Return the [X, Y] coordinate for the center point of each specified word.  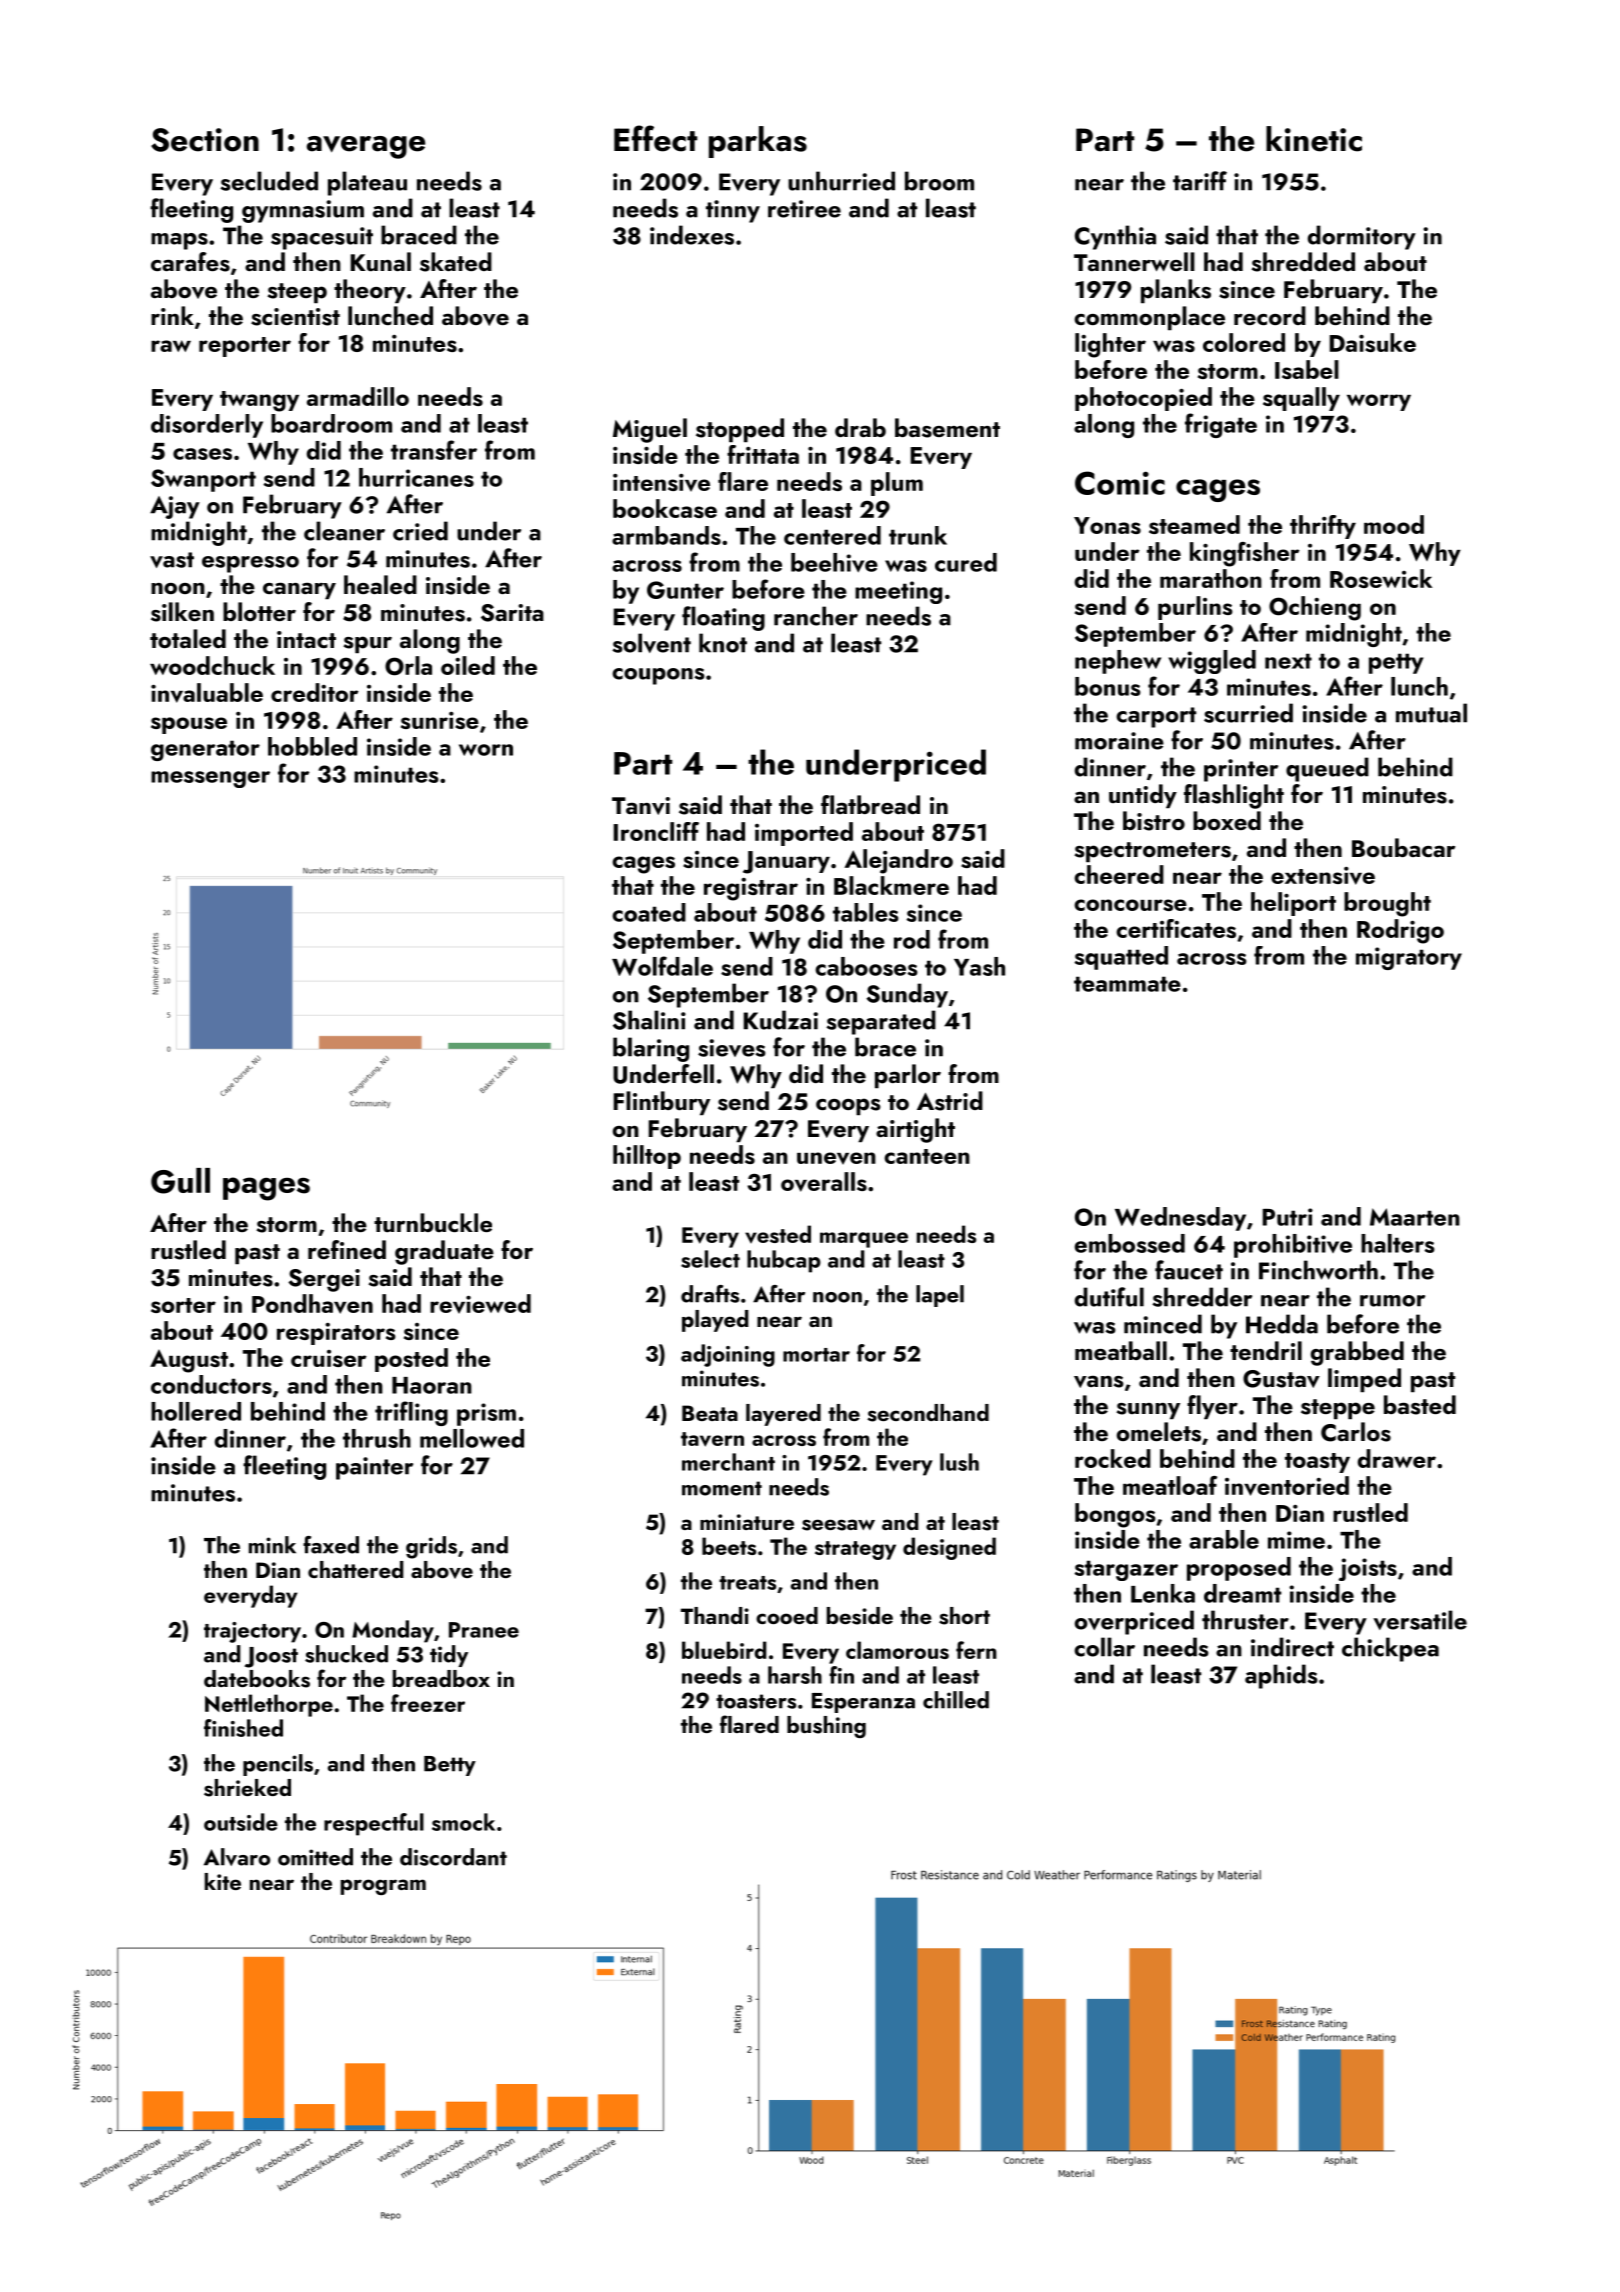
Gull [180, 1181]
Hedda [1282, 1324]
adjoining [728, 1355]
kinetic [1314, 139]
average [366, 147]
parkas [758, 142]
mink [272, 1545]
